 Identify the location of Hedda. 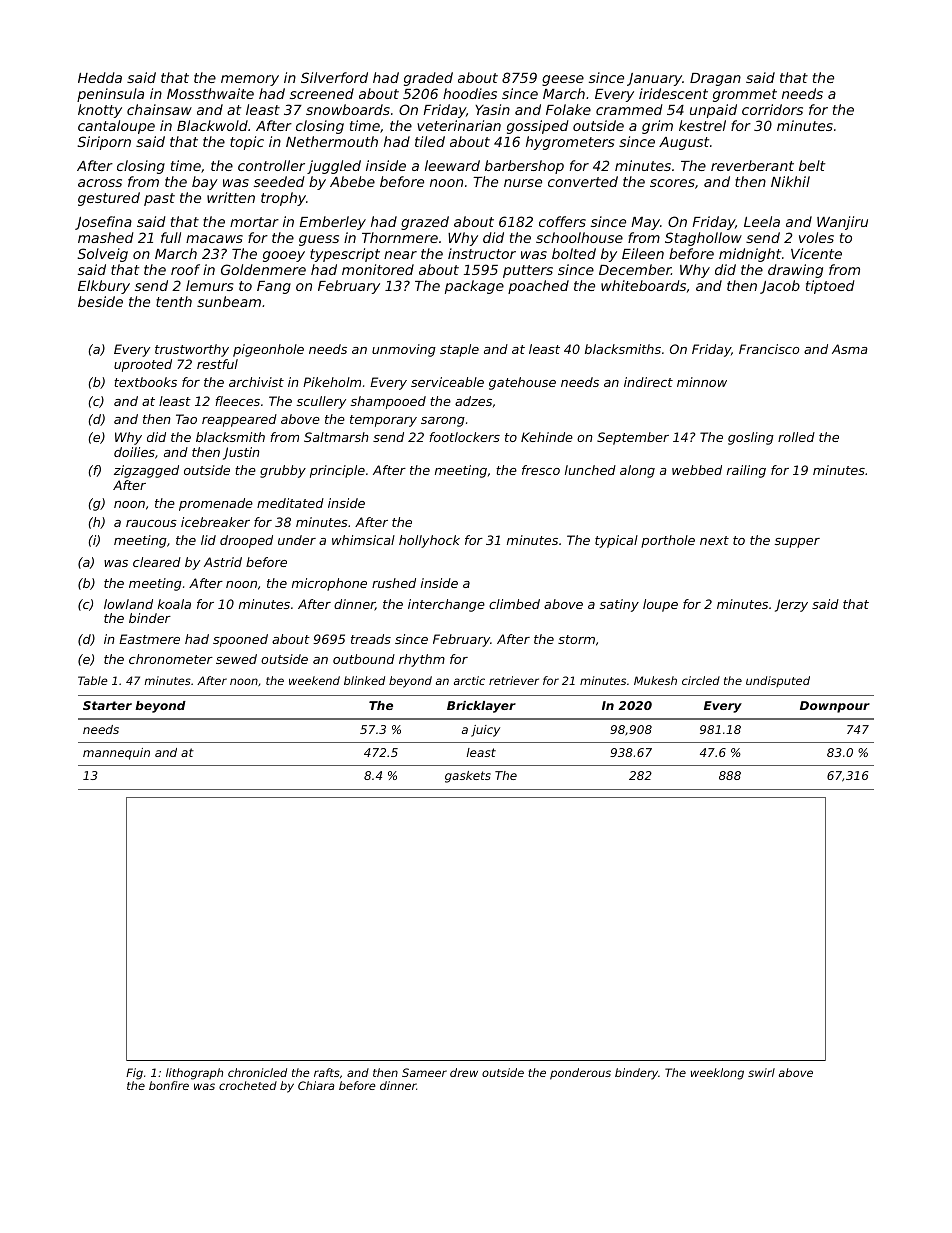
(100, 77).
